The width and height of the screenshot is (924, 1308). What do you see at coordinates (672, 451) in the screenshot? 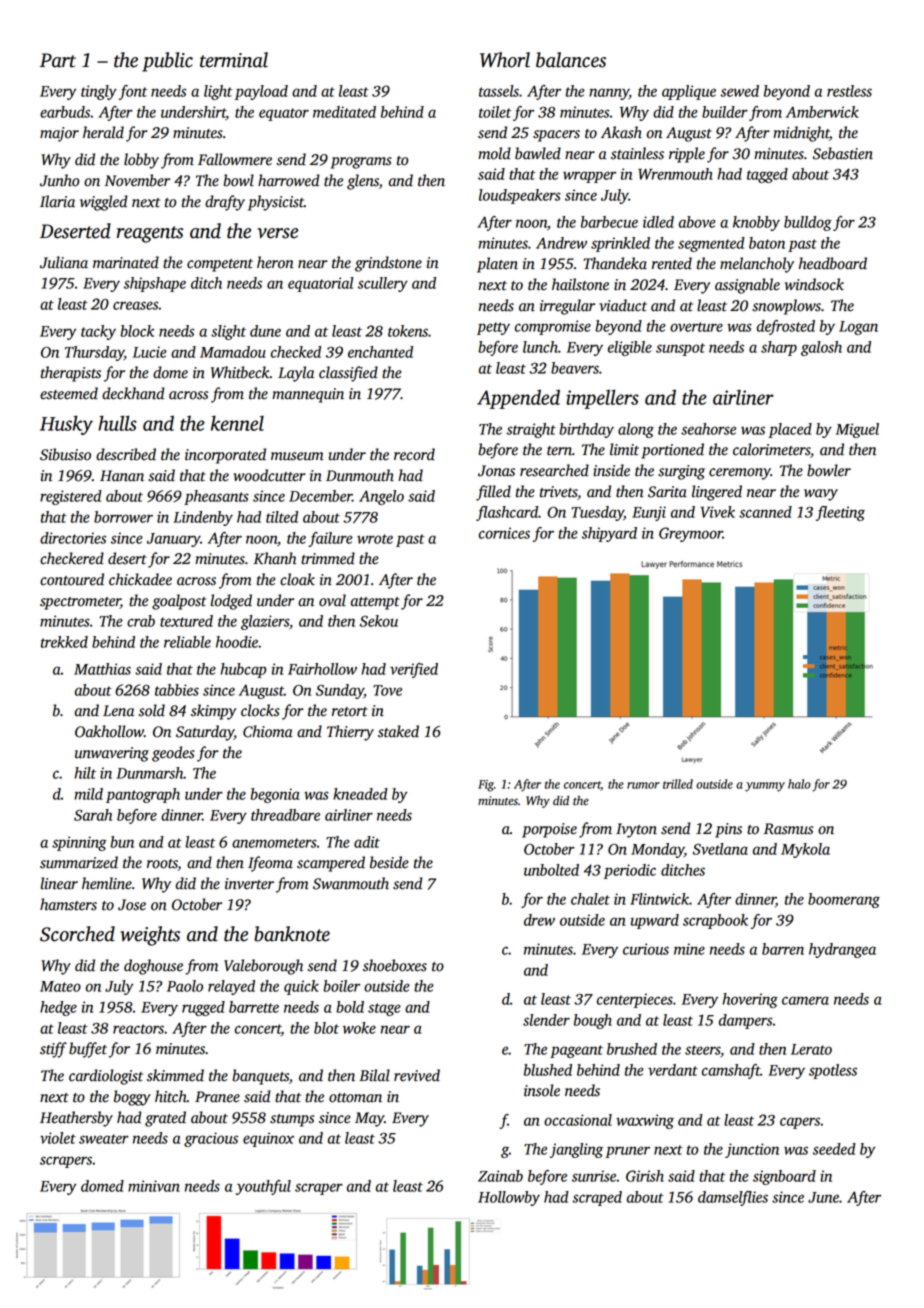
I see `portioned` at bounding box center [672, 451].
